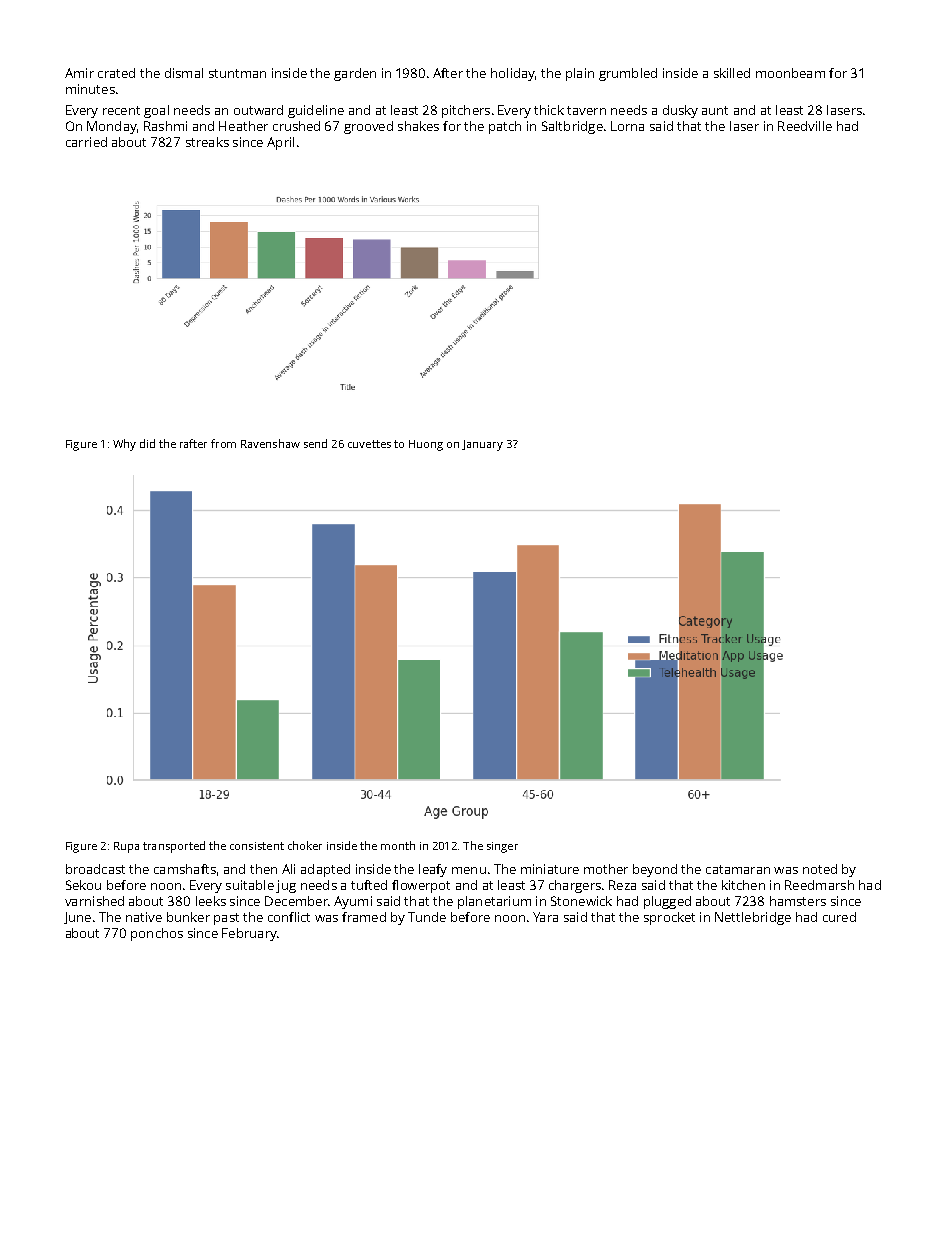 This image has height=1233, width=952. What do you see at coordinates (355, 74) in the image?
I see `garden` at bounding box center [355, 74].
